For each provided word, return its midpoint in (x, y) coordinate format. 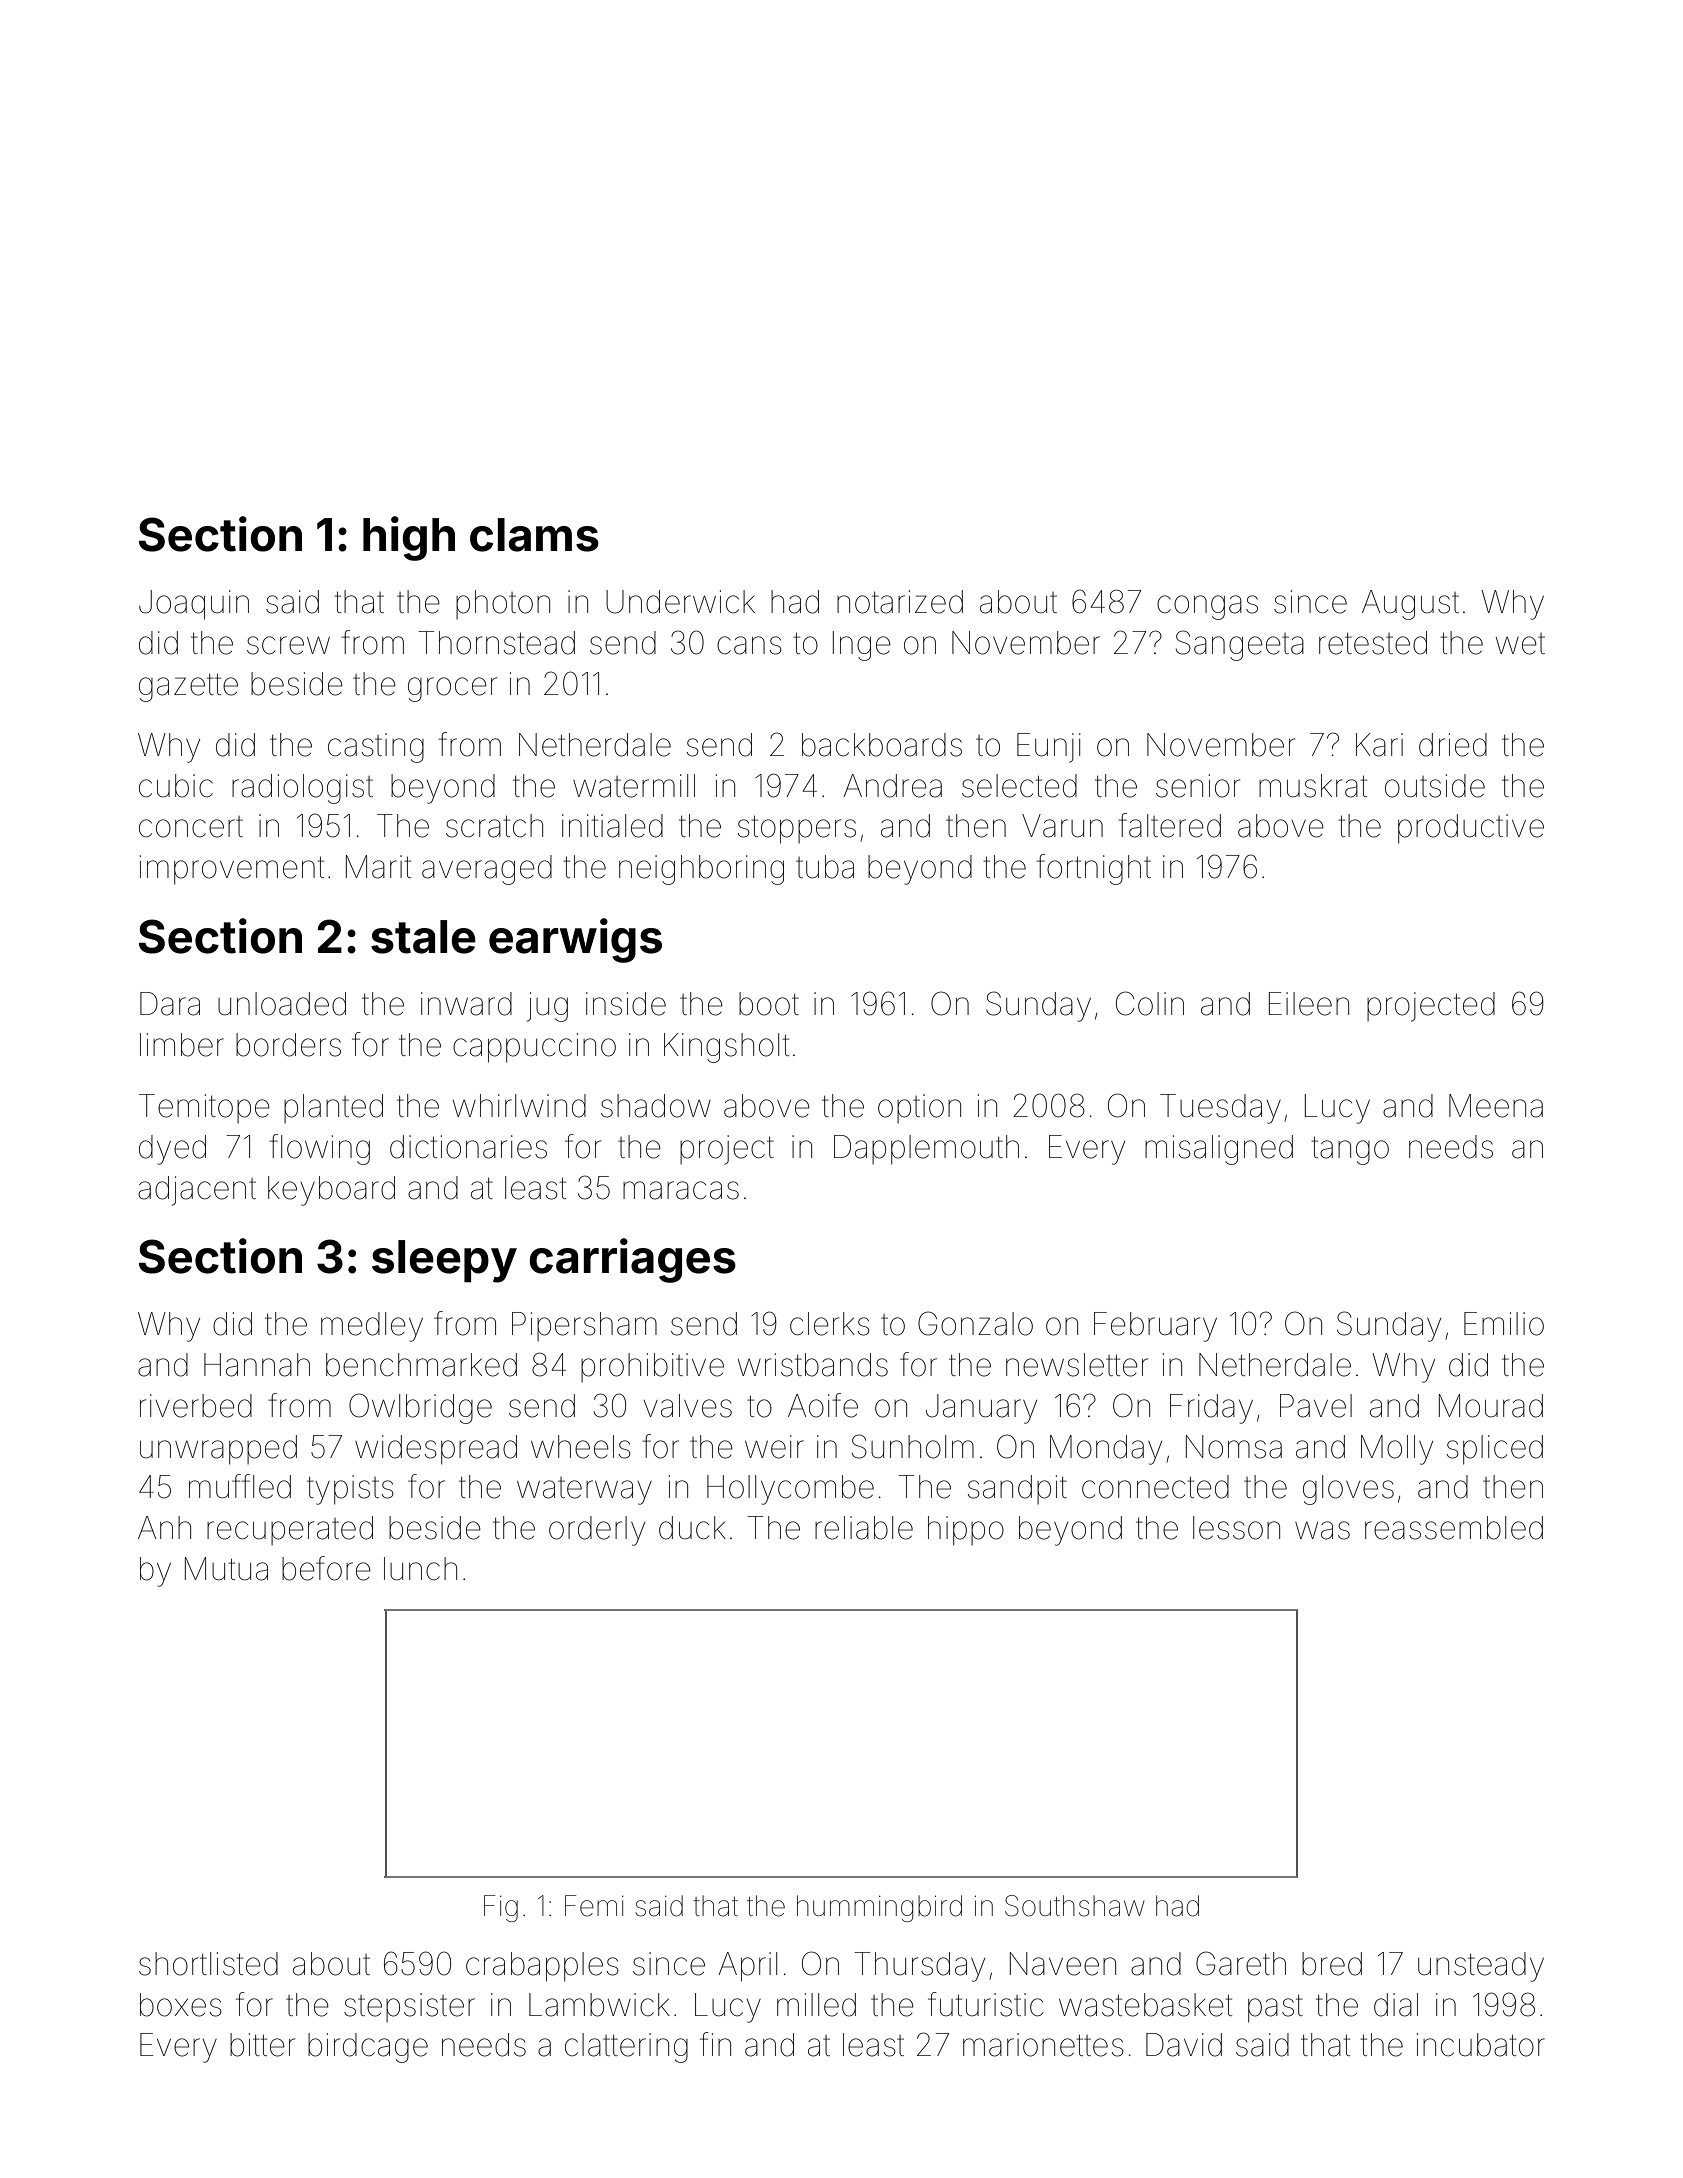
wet (1520, 644)
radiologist (302, 789)
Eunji (1049, 748)
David (1184, 2045)
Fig (501, 1908)
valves (687, 1406)
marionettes (1043, 2045)
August (1410, 605)
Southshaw (1074, 1906)
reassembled (1454, 1528)
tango (1350, 1151)
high (409, 538)
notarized (900, 602)
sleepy (444, 1261)
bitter (262, 2045)
